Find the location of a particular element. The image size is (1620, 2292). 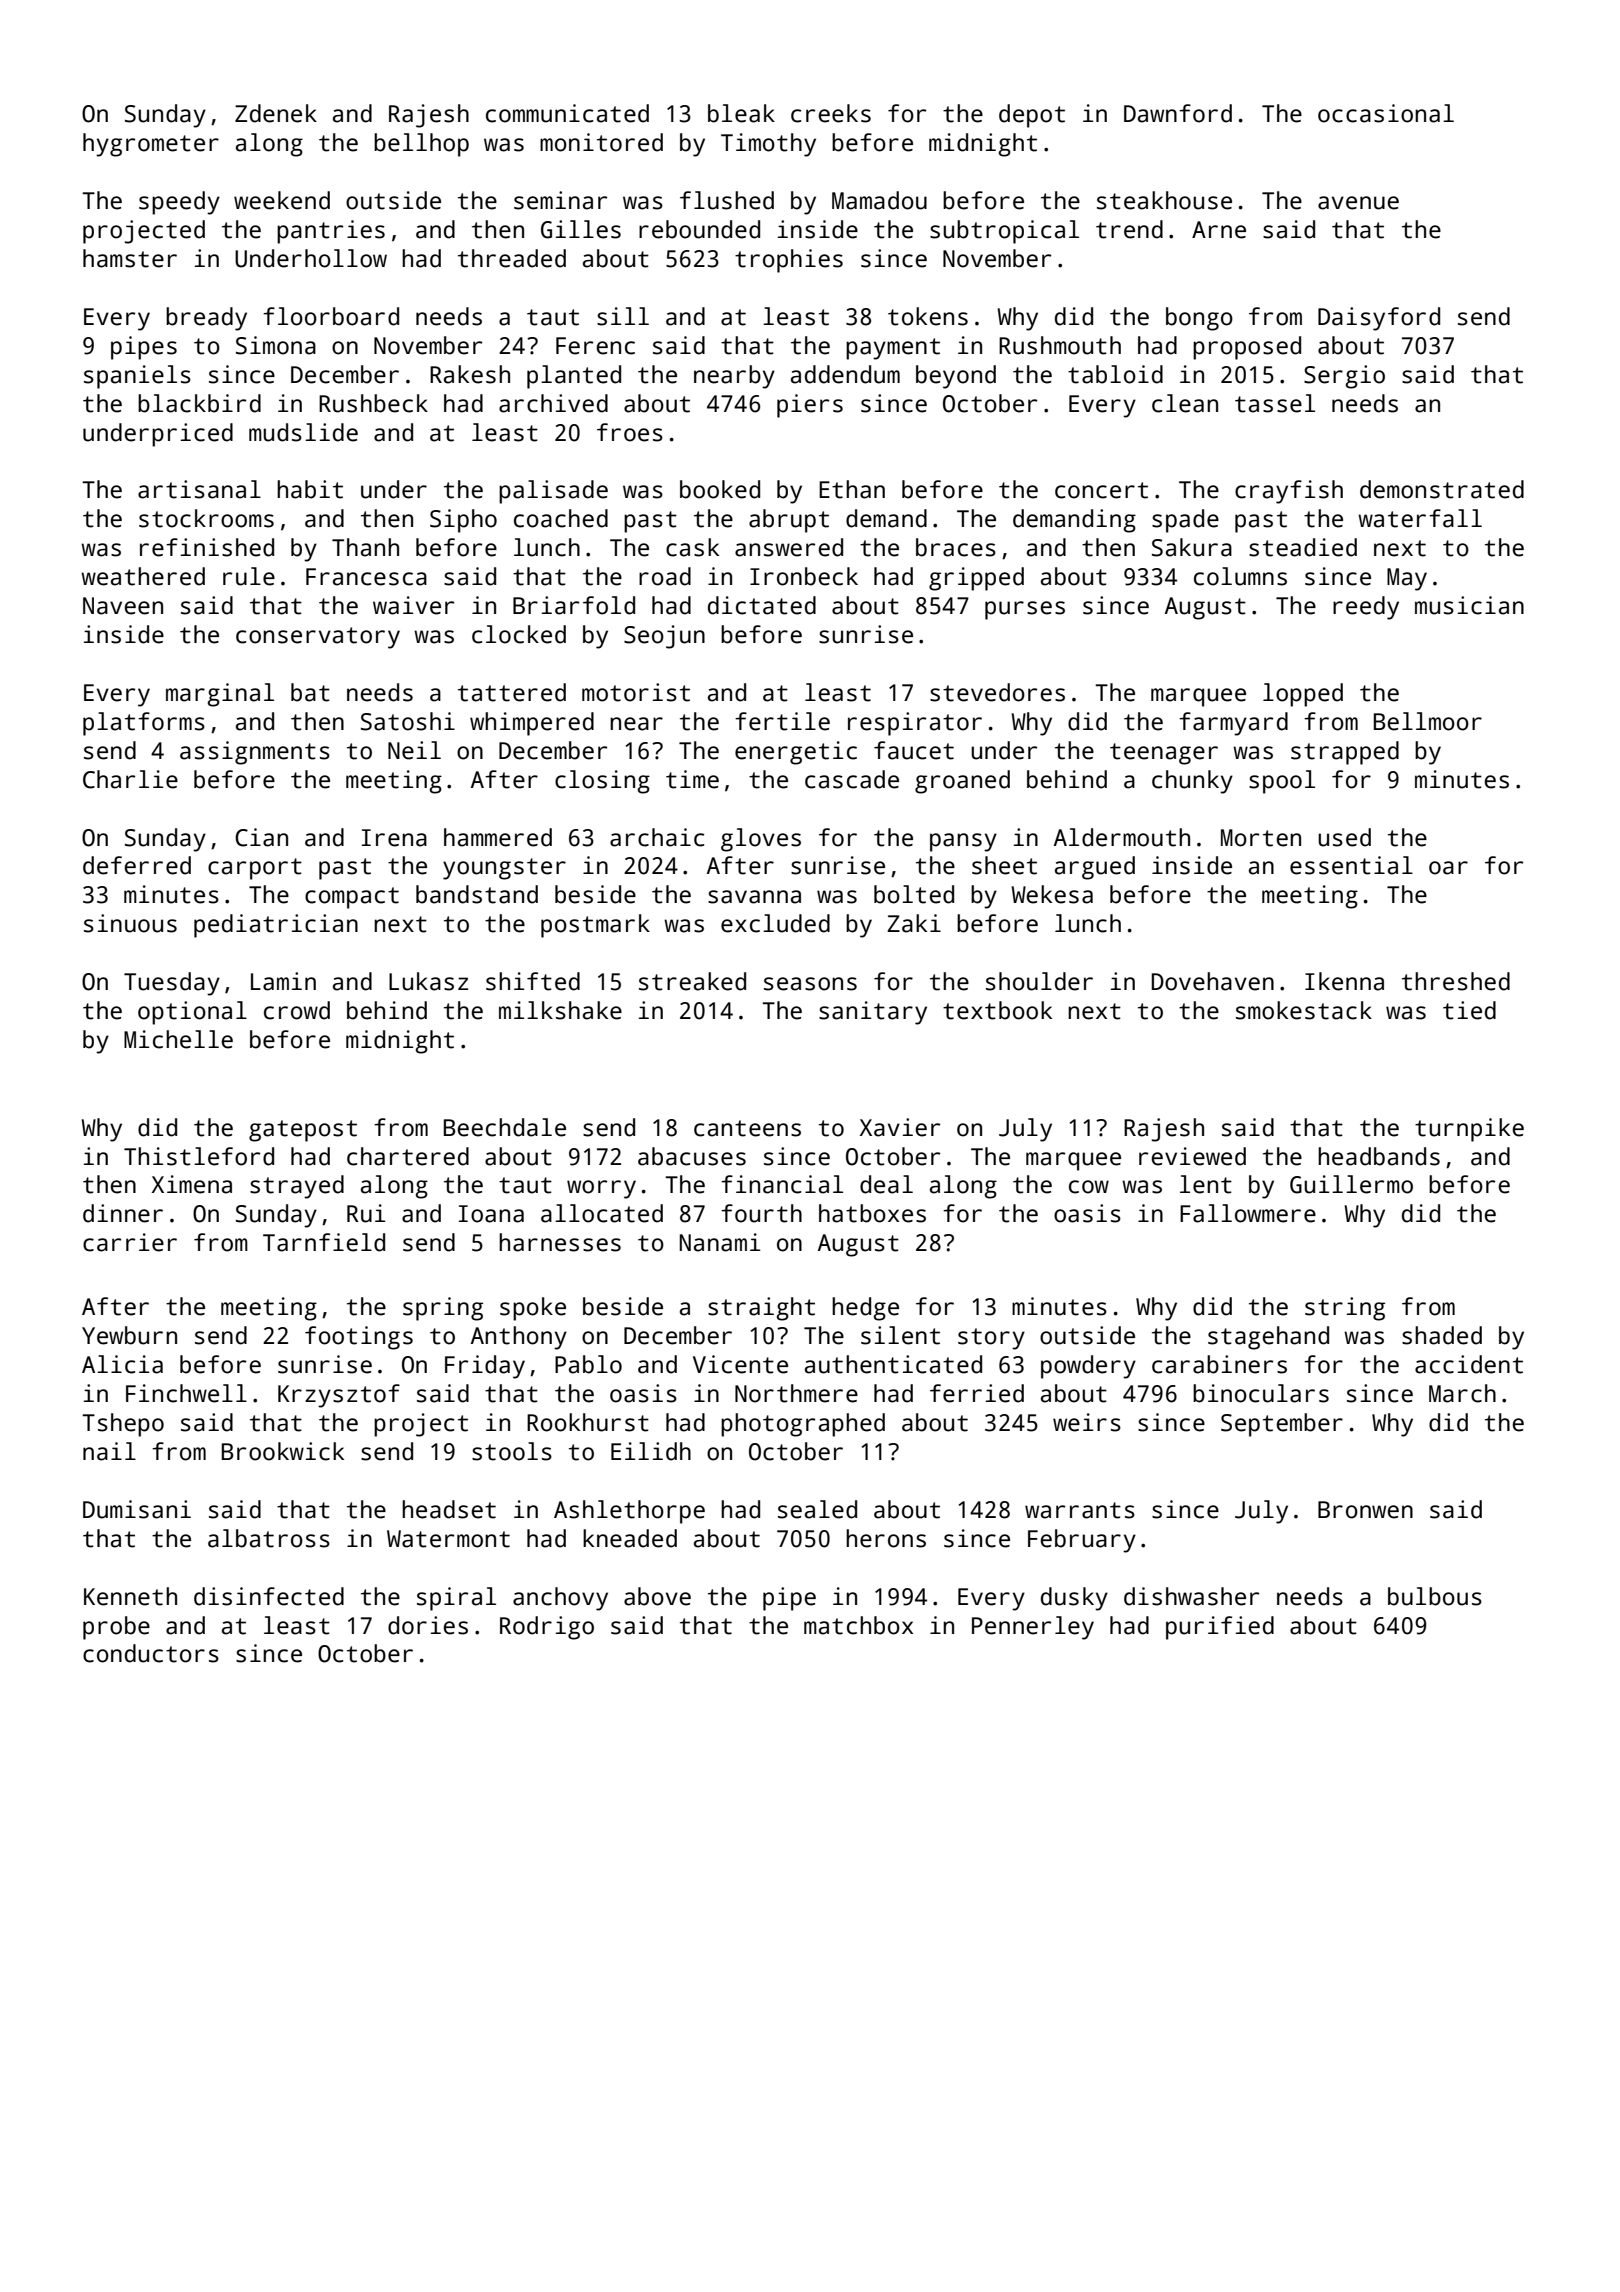

booked is located at coordinates (720, 489).
